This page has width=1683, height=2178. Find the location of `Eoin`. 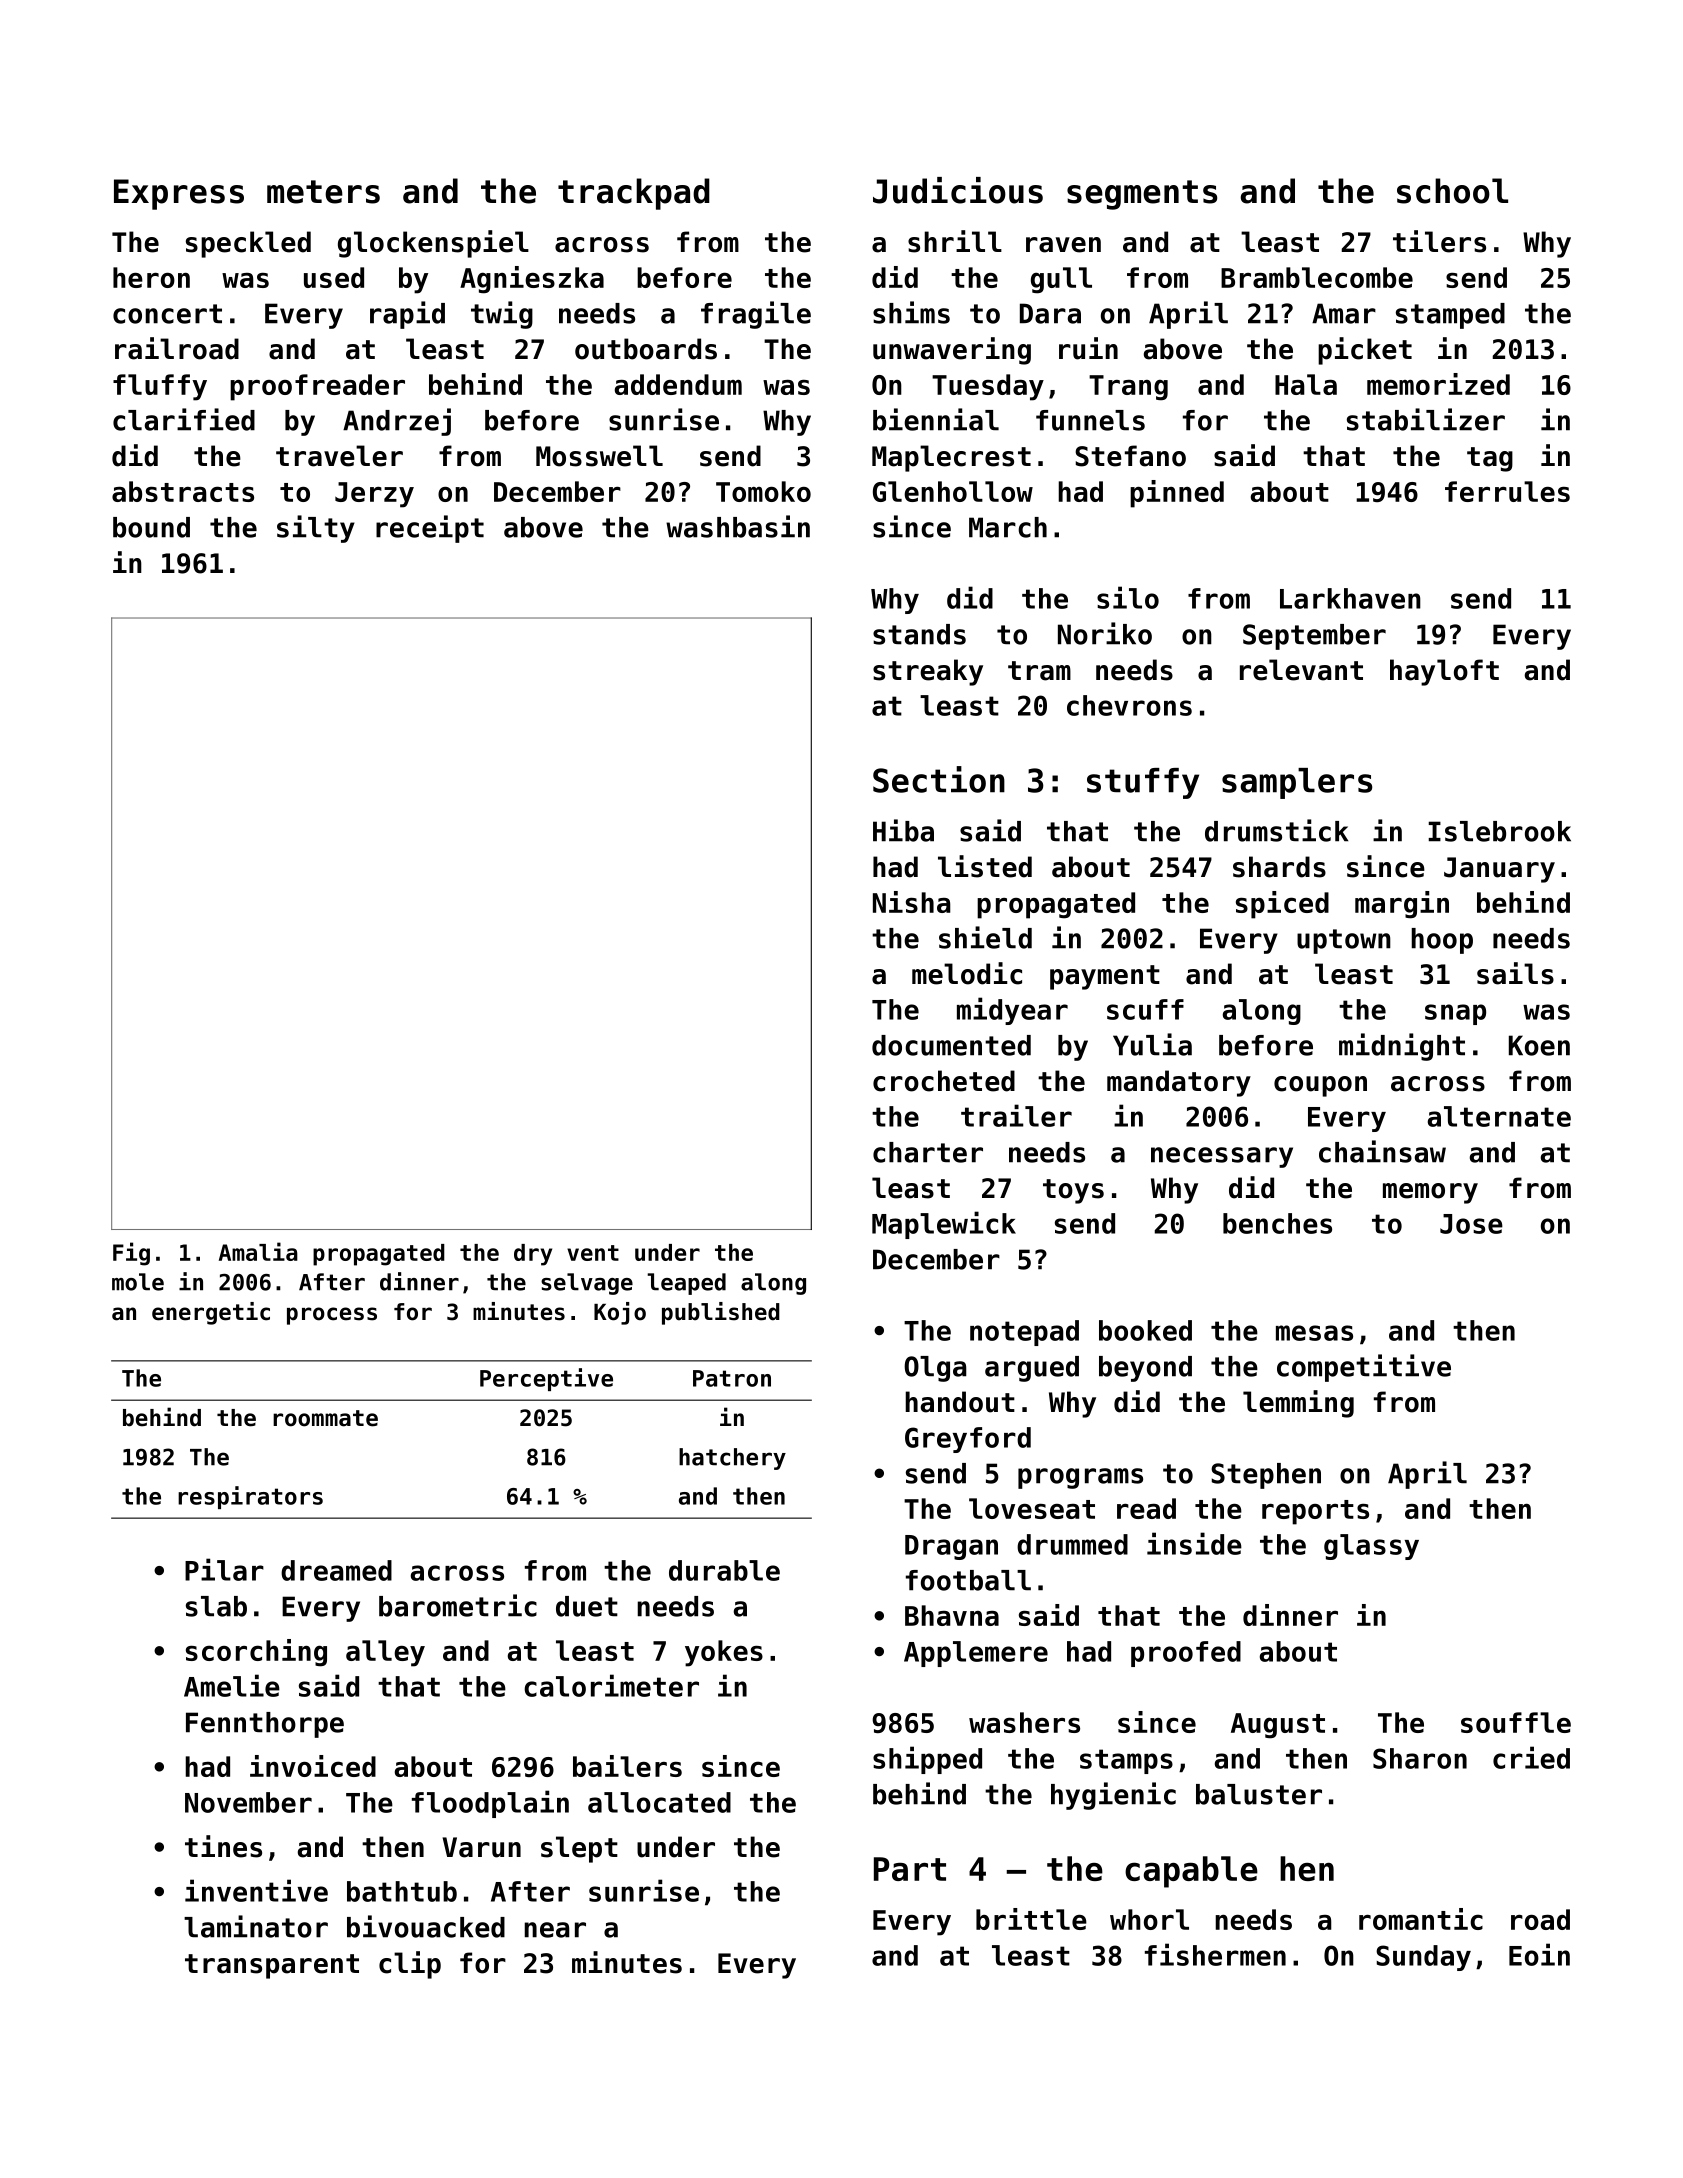

Eoin is located at coordinates (1539, 1954).
